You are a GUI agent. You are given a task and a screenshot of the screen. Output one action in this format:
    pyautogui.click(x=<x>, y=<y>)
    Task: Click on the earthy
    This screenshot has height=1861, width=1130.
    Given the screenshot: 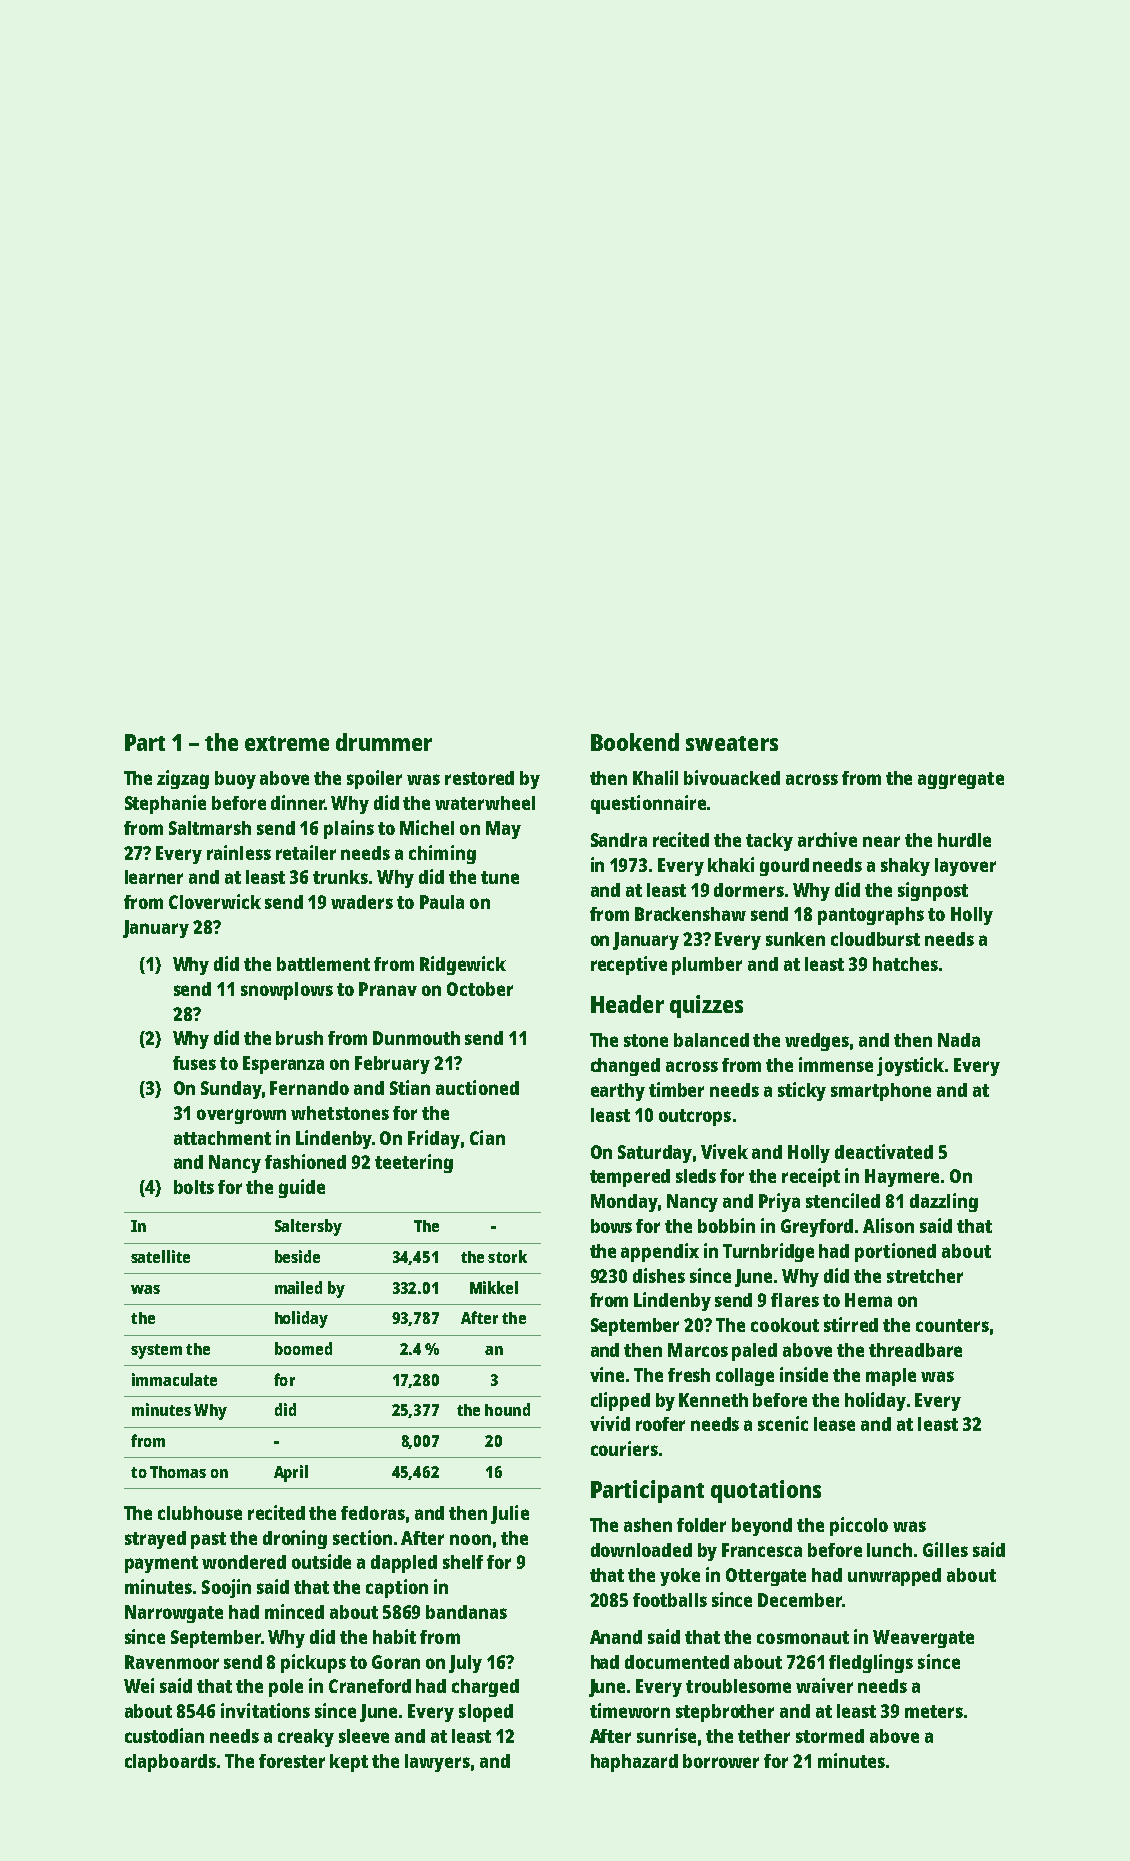 What is the action you would take?
    pyautogui.click(x=618, y=1092)
